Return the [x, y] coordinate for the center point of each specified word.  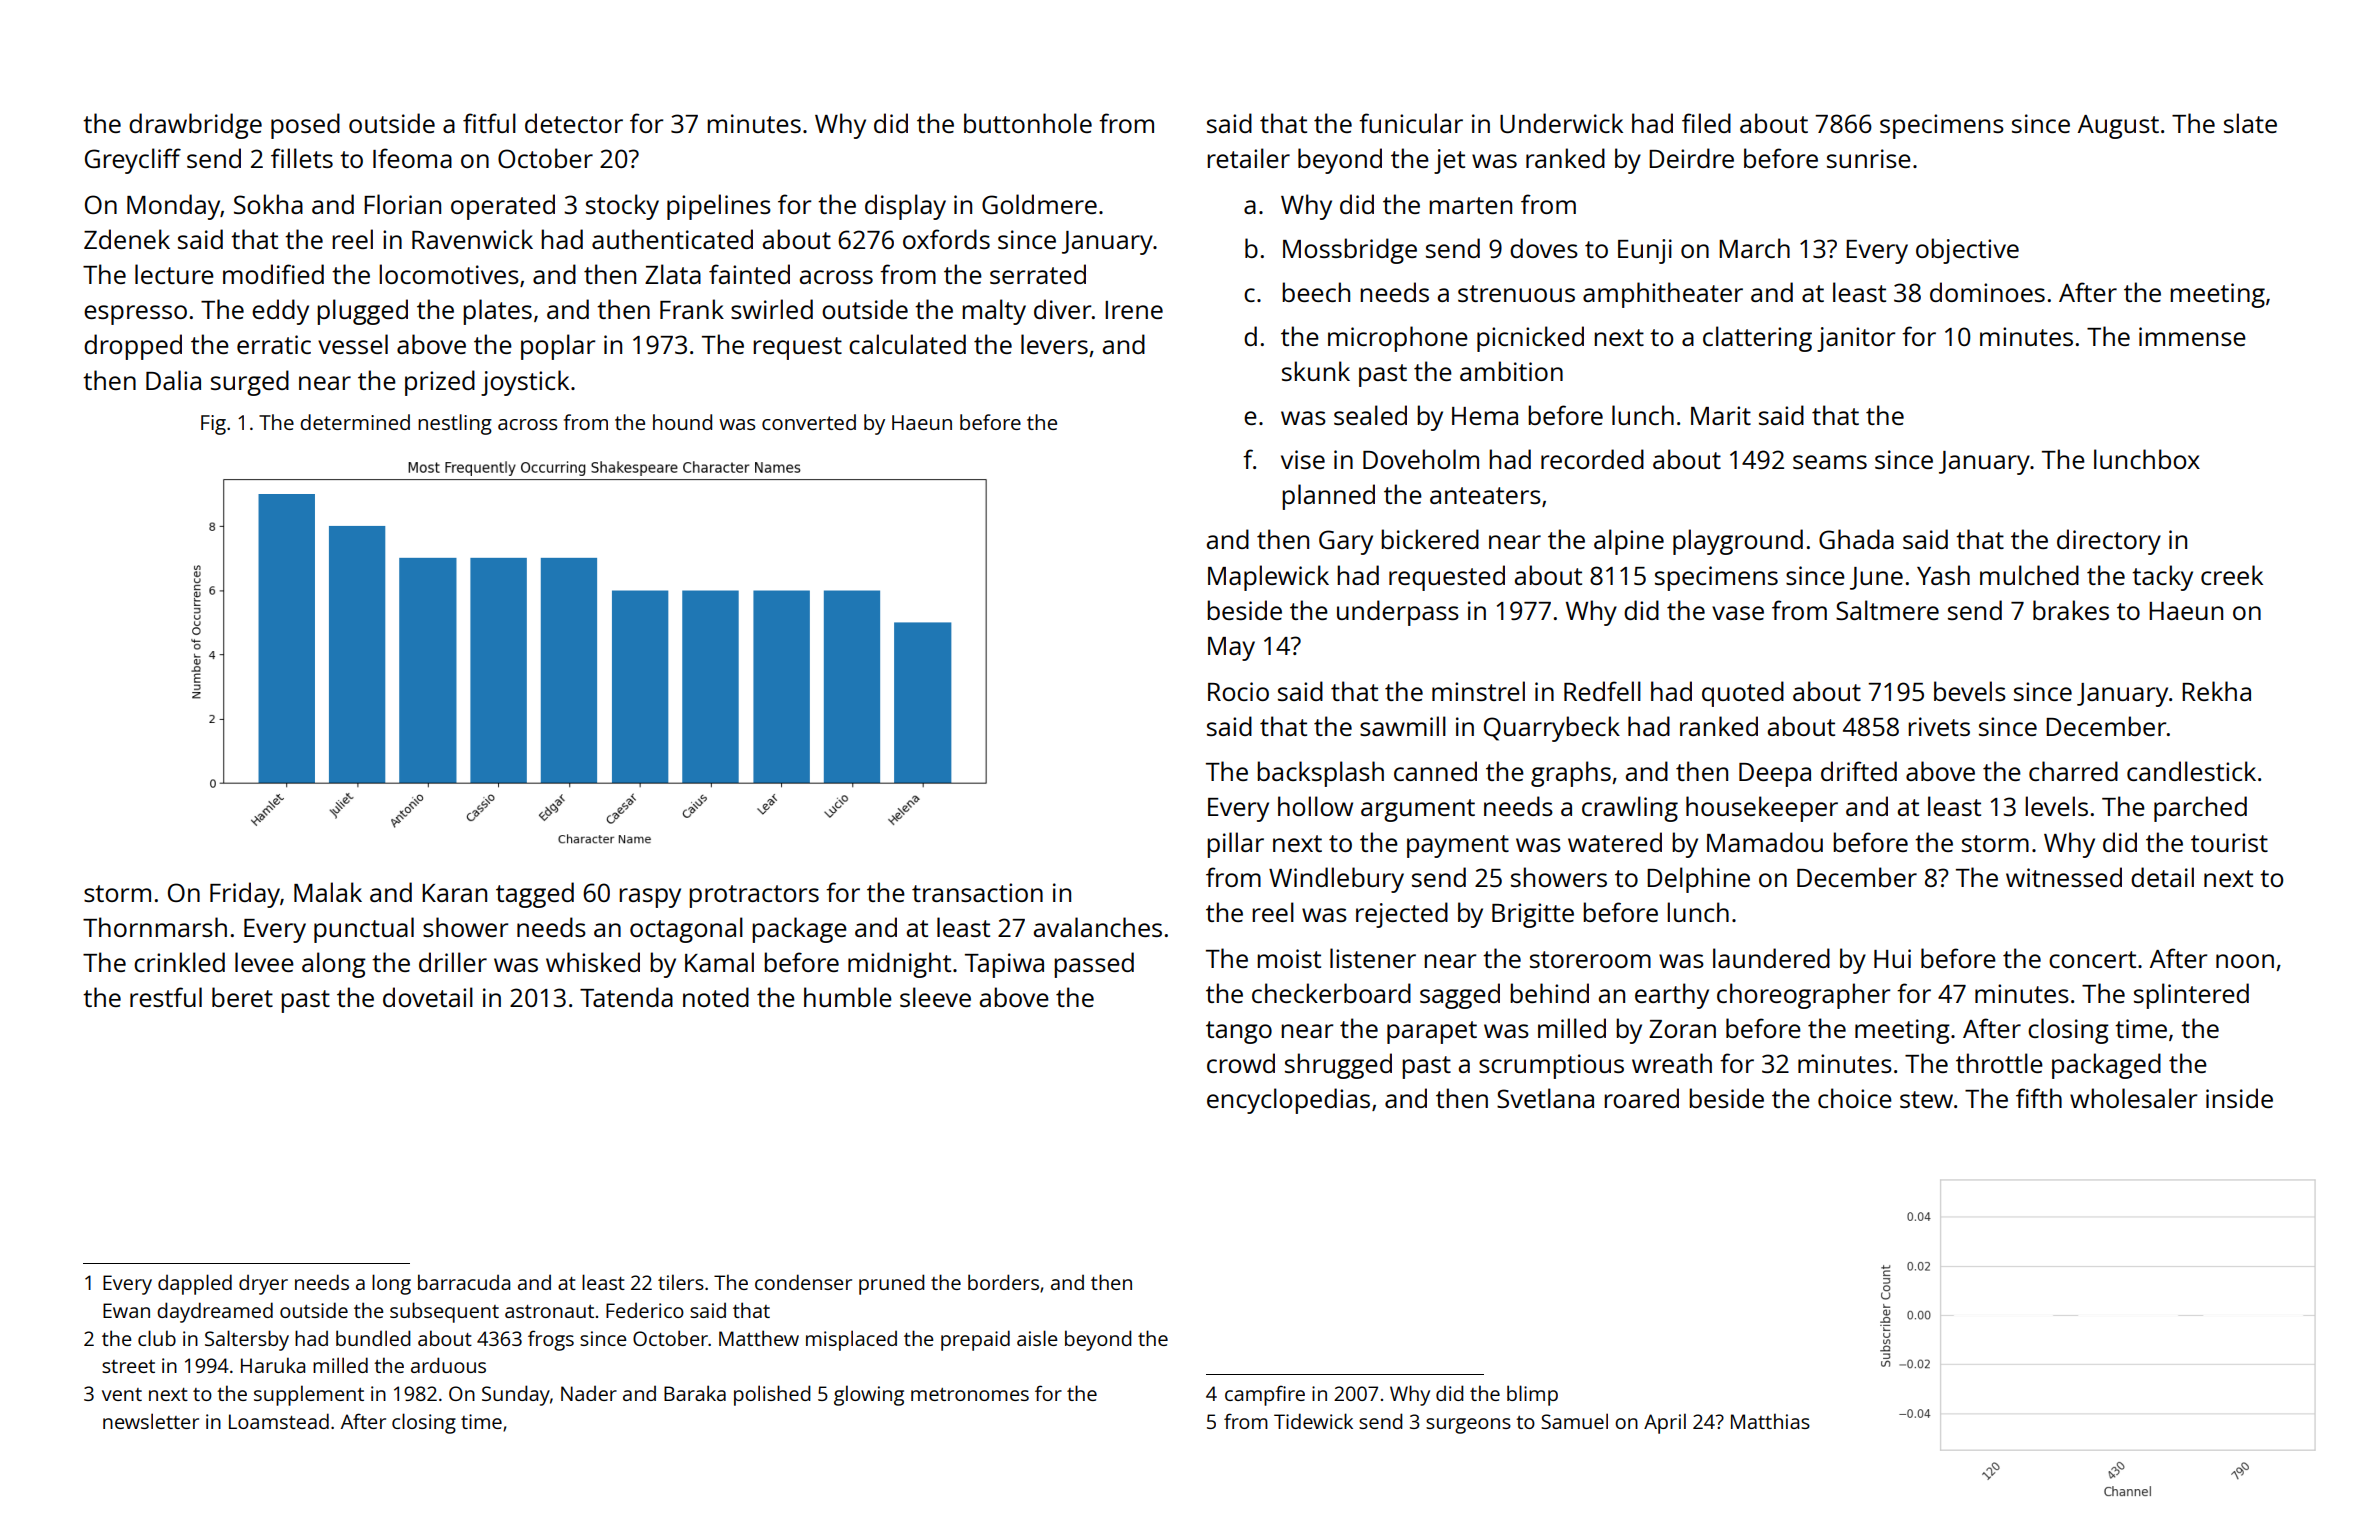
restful [166, 997]
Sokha [268, 204]
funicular [1411, 123]
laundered [1771, 958]
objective [1967, 251]
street [128, 1366]
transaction [977, 892]
